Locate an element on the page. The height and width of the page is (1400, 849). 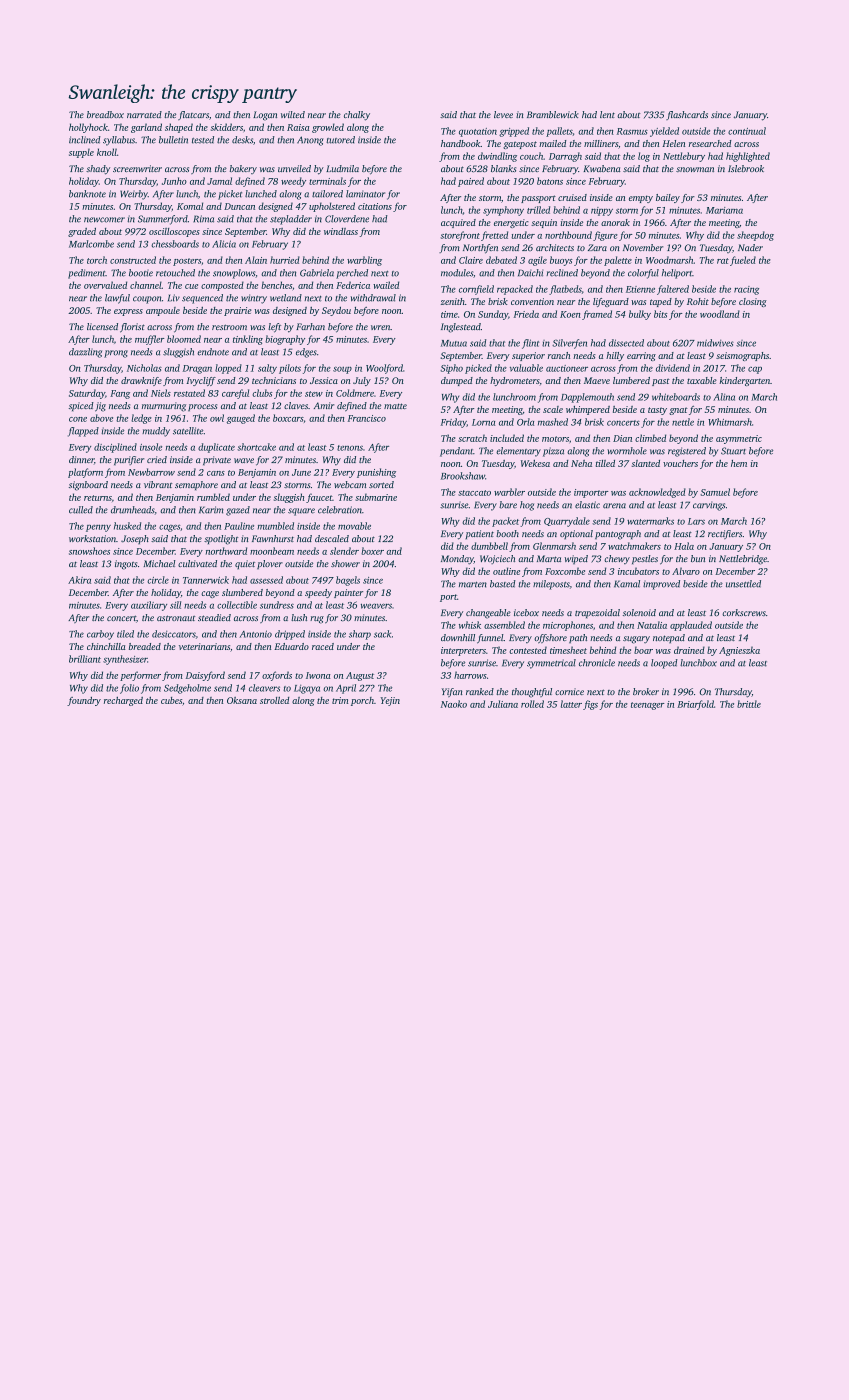
above is located at coordinates (101, 418).
